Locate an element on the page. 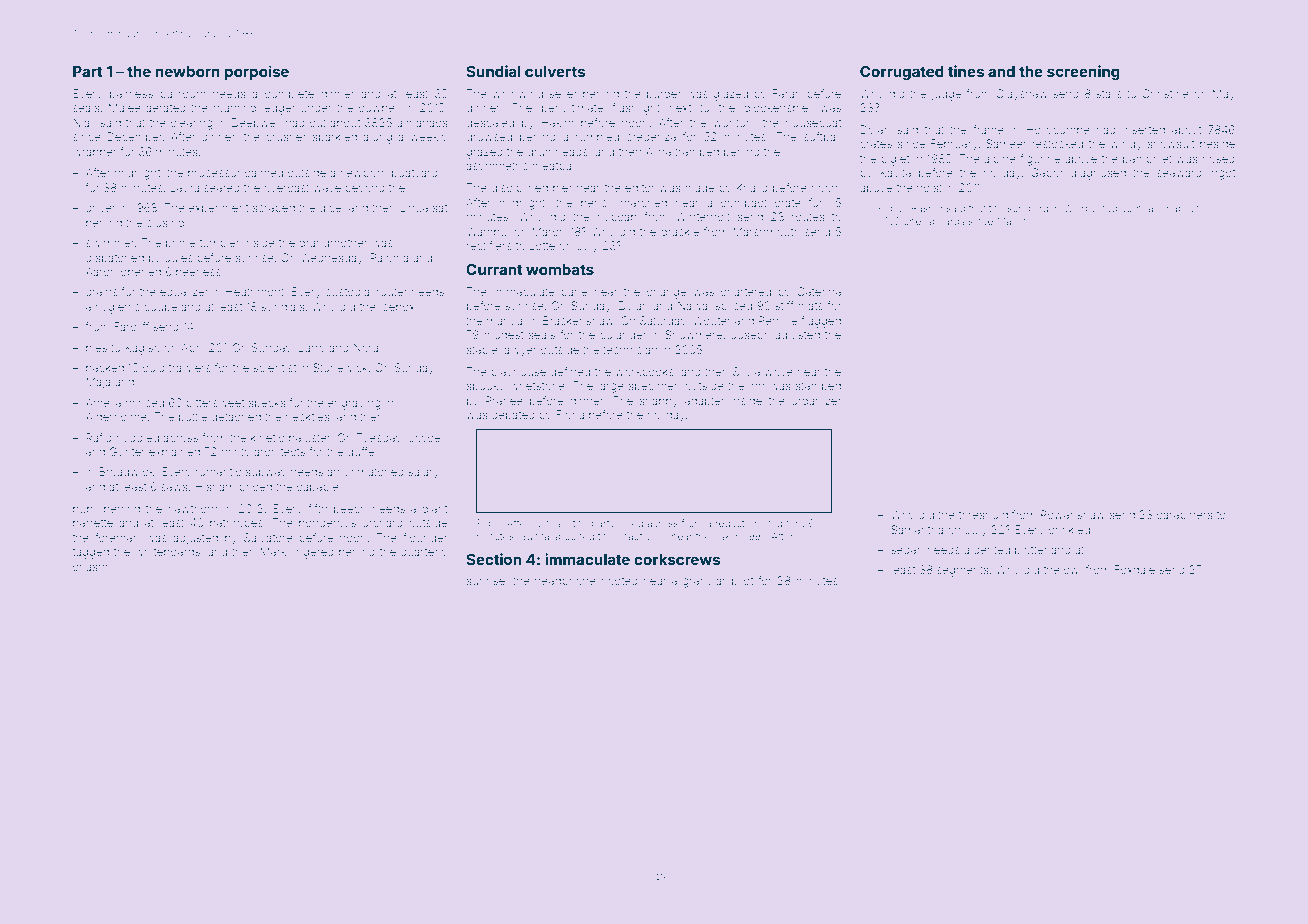  painless is located at coordinates (131, 94).
